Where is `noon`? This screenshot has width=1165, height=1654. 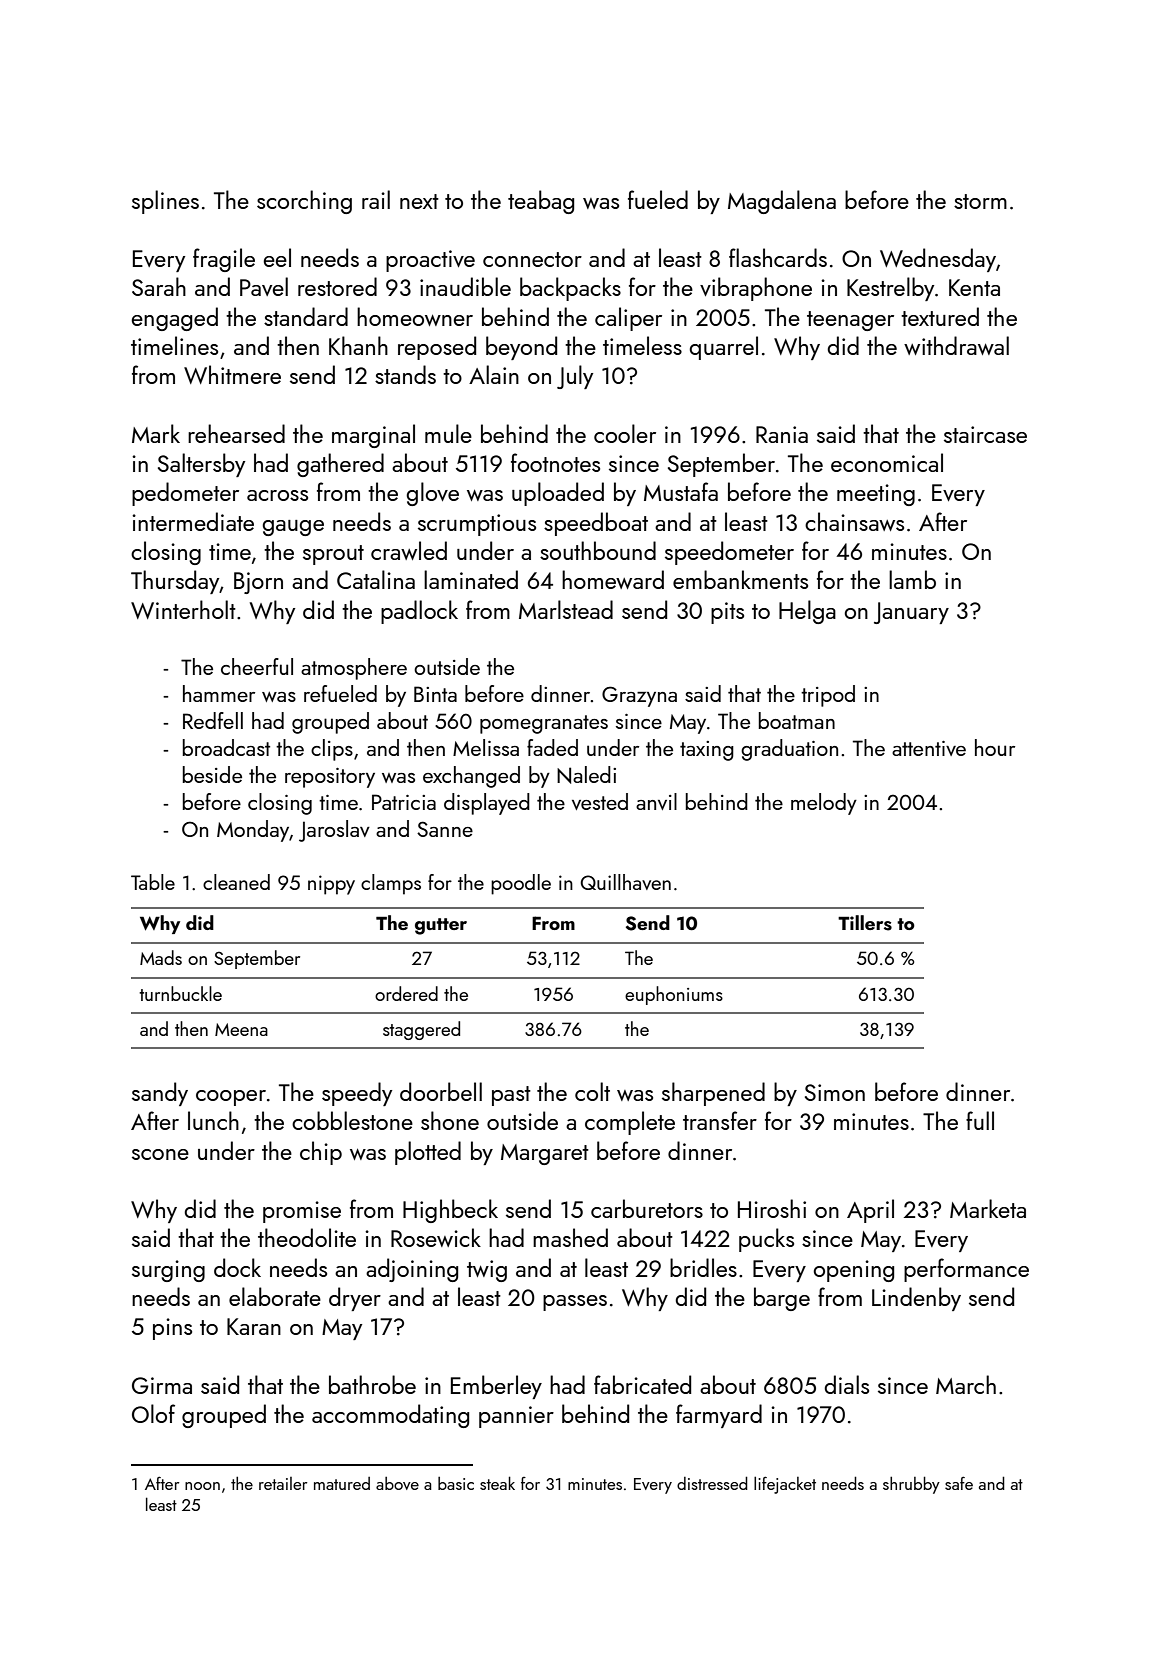
noon is located at coordinates (202, 1486).
